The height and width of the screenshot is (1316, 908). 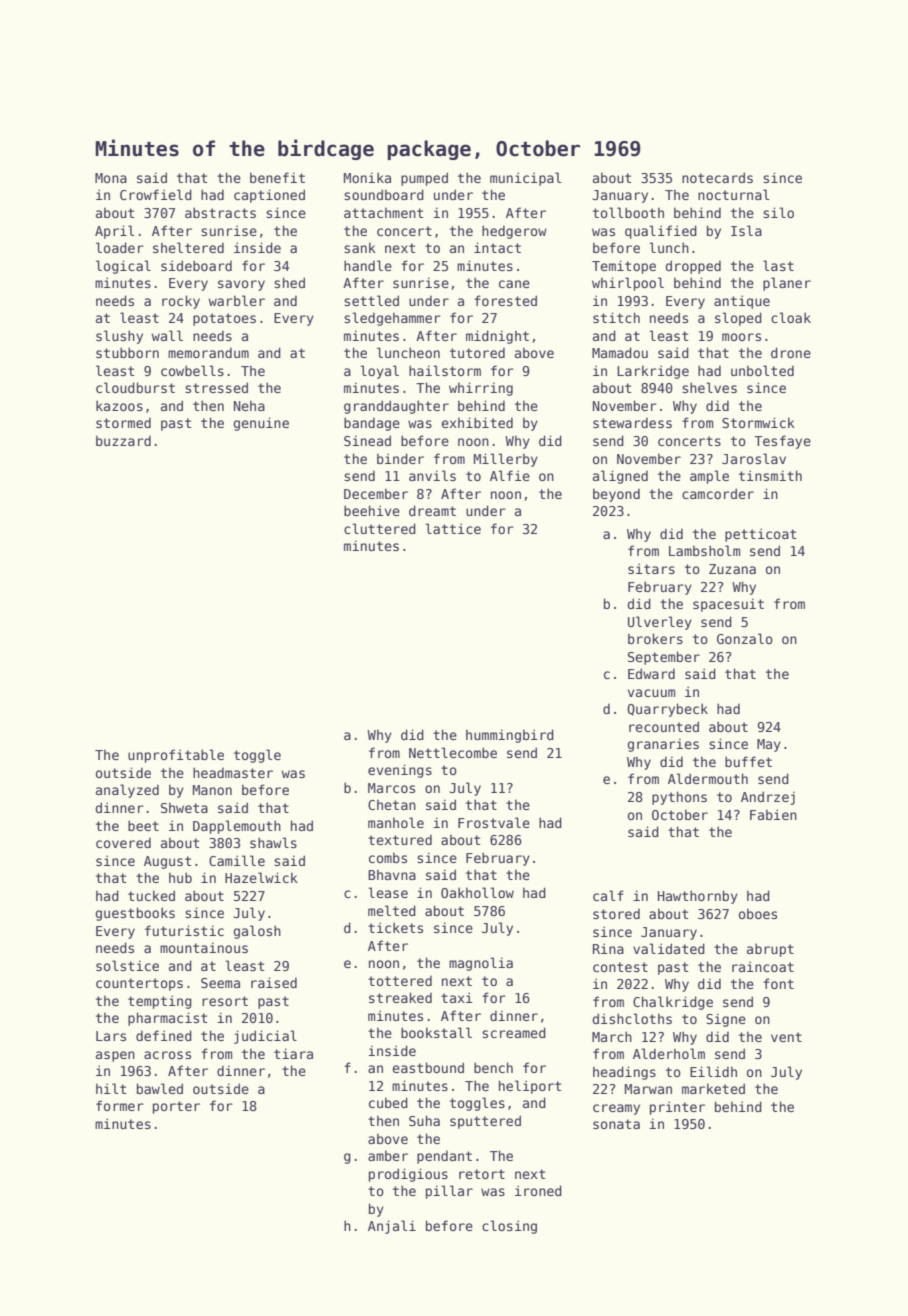 What do you see at coordinates (392, 1227) in the screenshot?
I see `Anjali` at bounding box center [392, 1227].
